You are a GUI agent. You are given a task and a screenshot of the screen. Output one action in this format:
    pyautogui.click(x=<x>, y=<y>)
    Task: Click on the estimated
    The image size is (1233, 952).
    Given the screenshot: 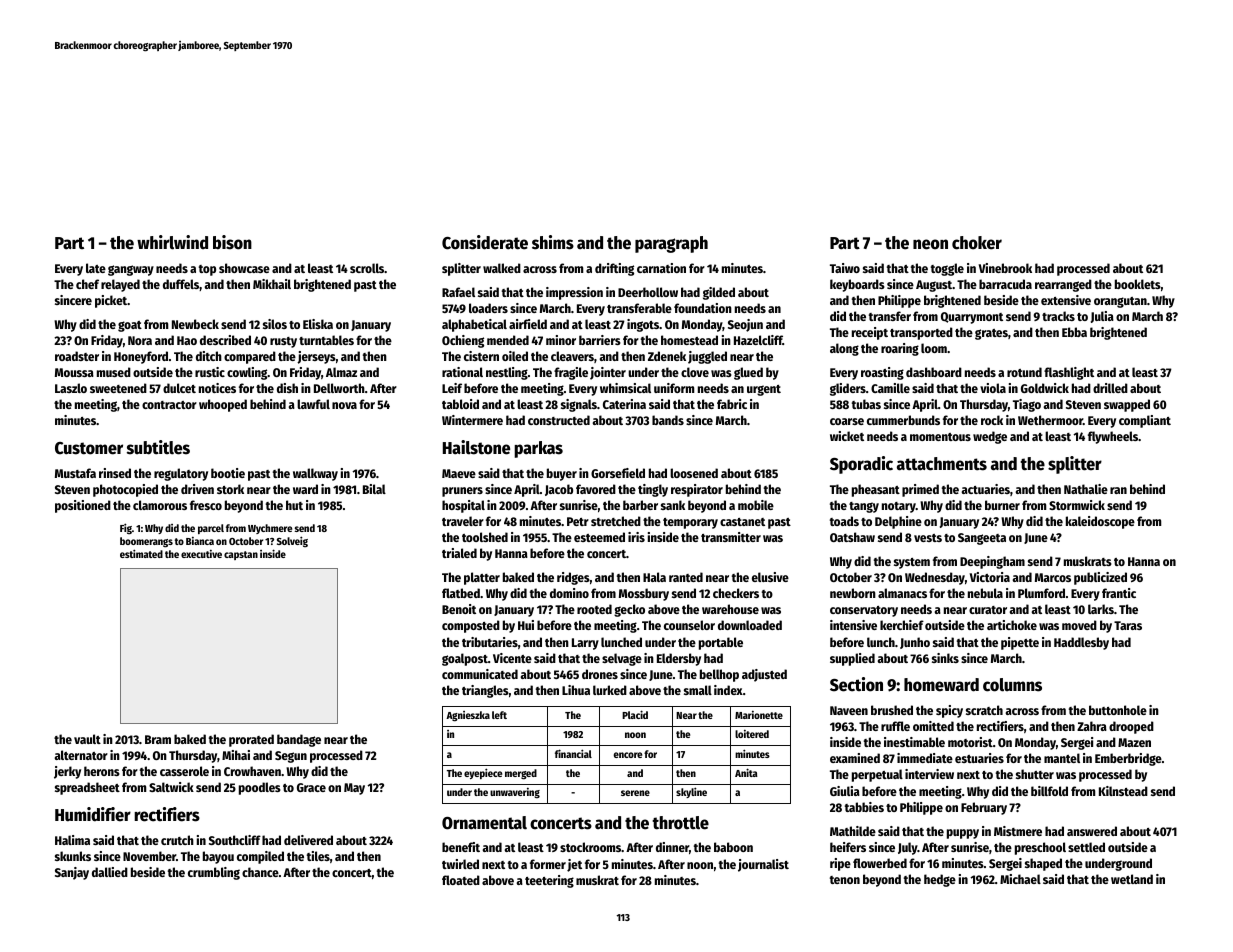 What is the action you would take?
    pyautogui.click(x=141, y=553)
